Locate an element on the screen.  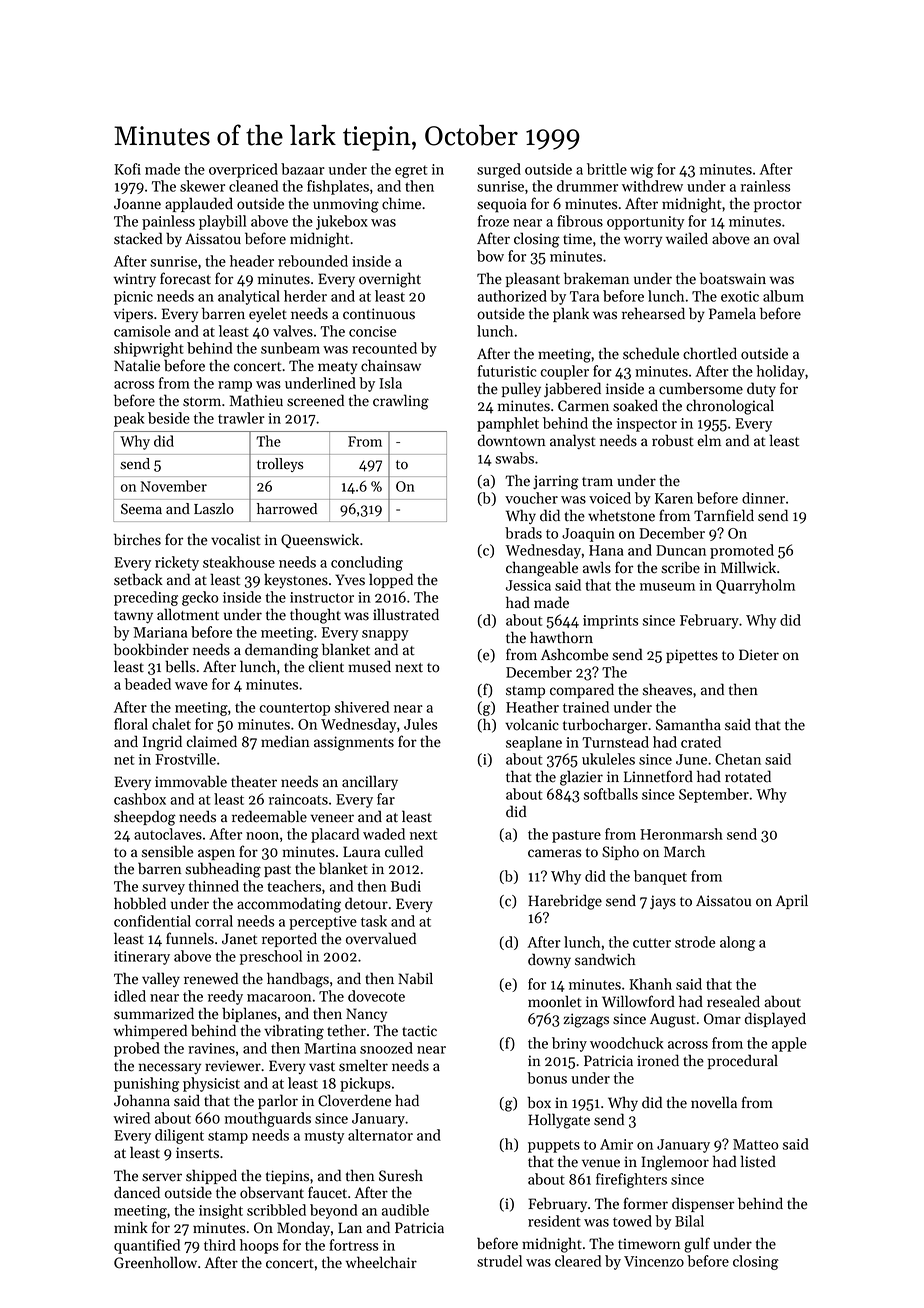
bazaar is located at coordinates (303, 169).
